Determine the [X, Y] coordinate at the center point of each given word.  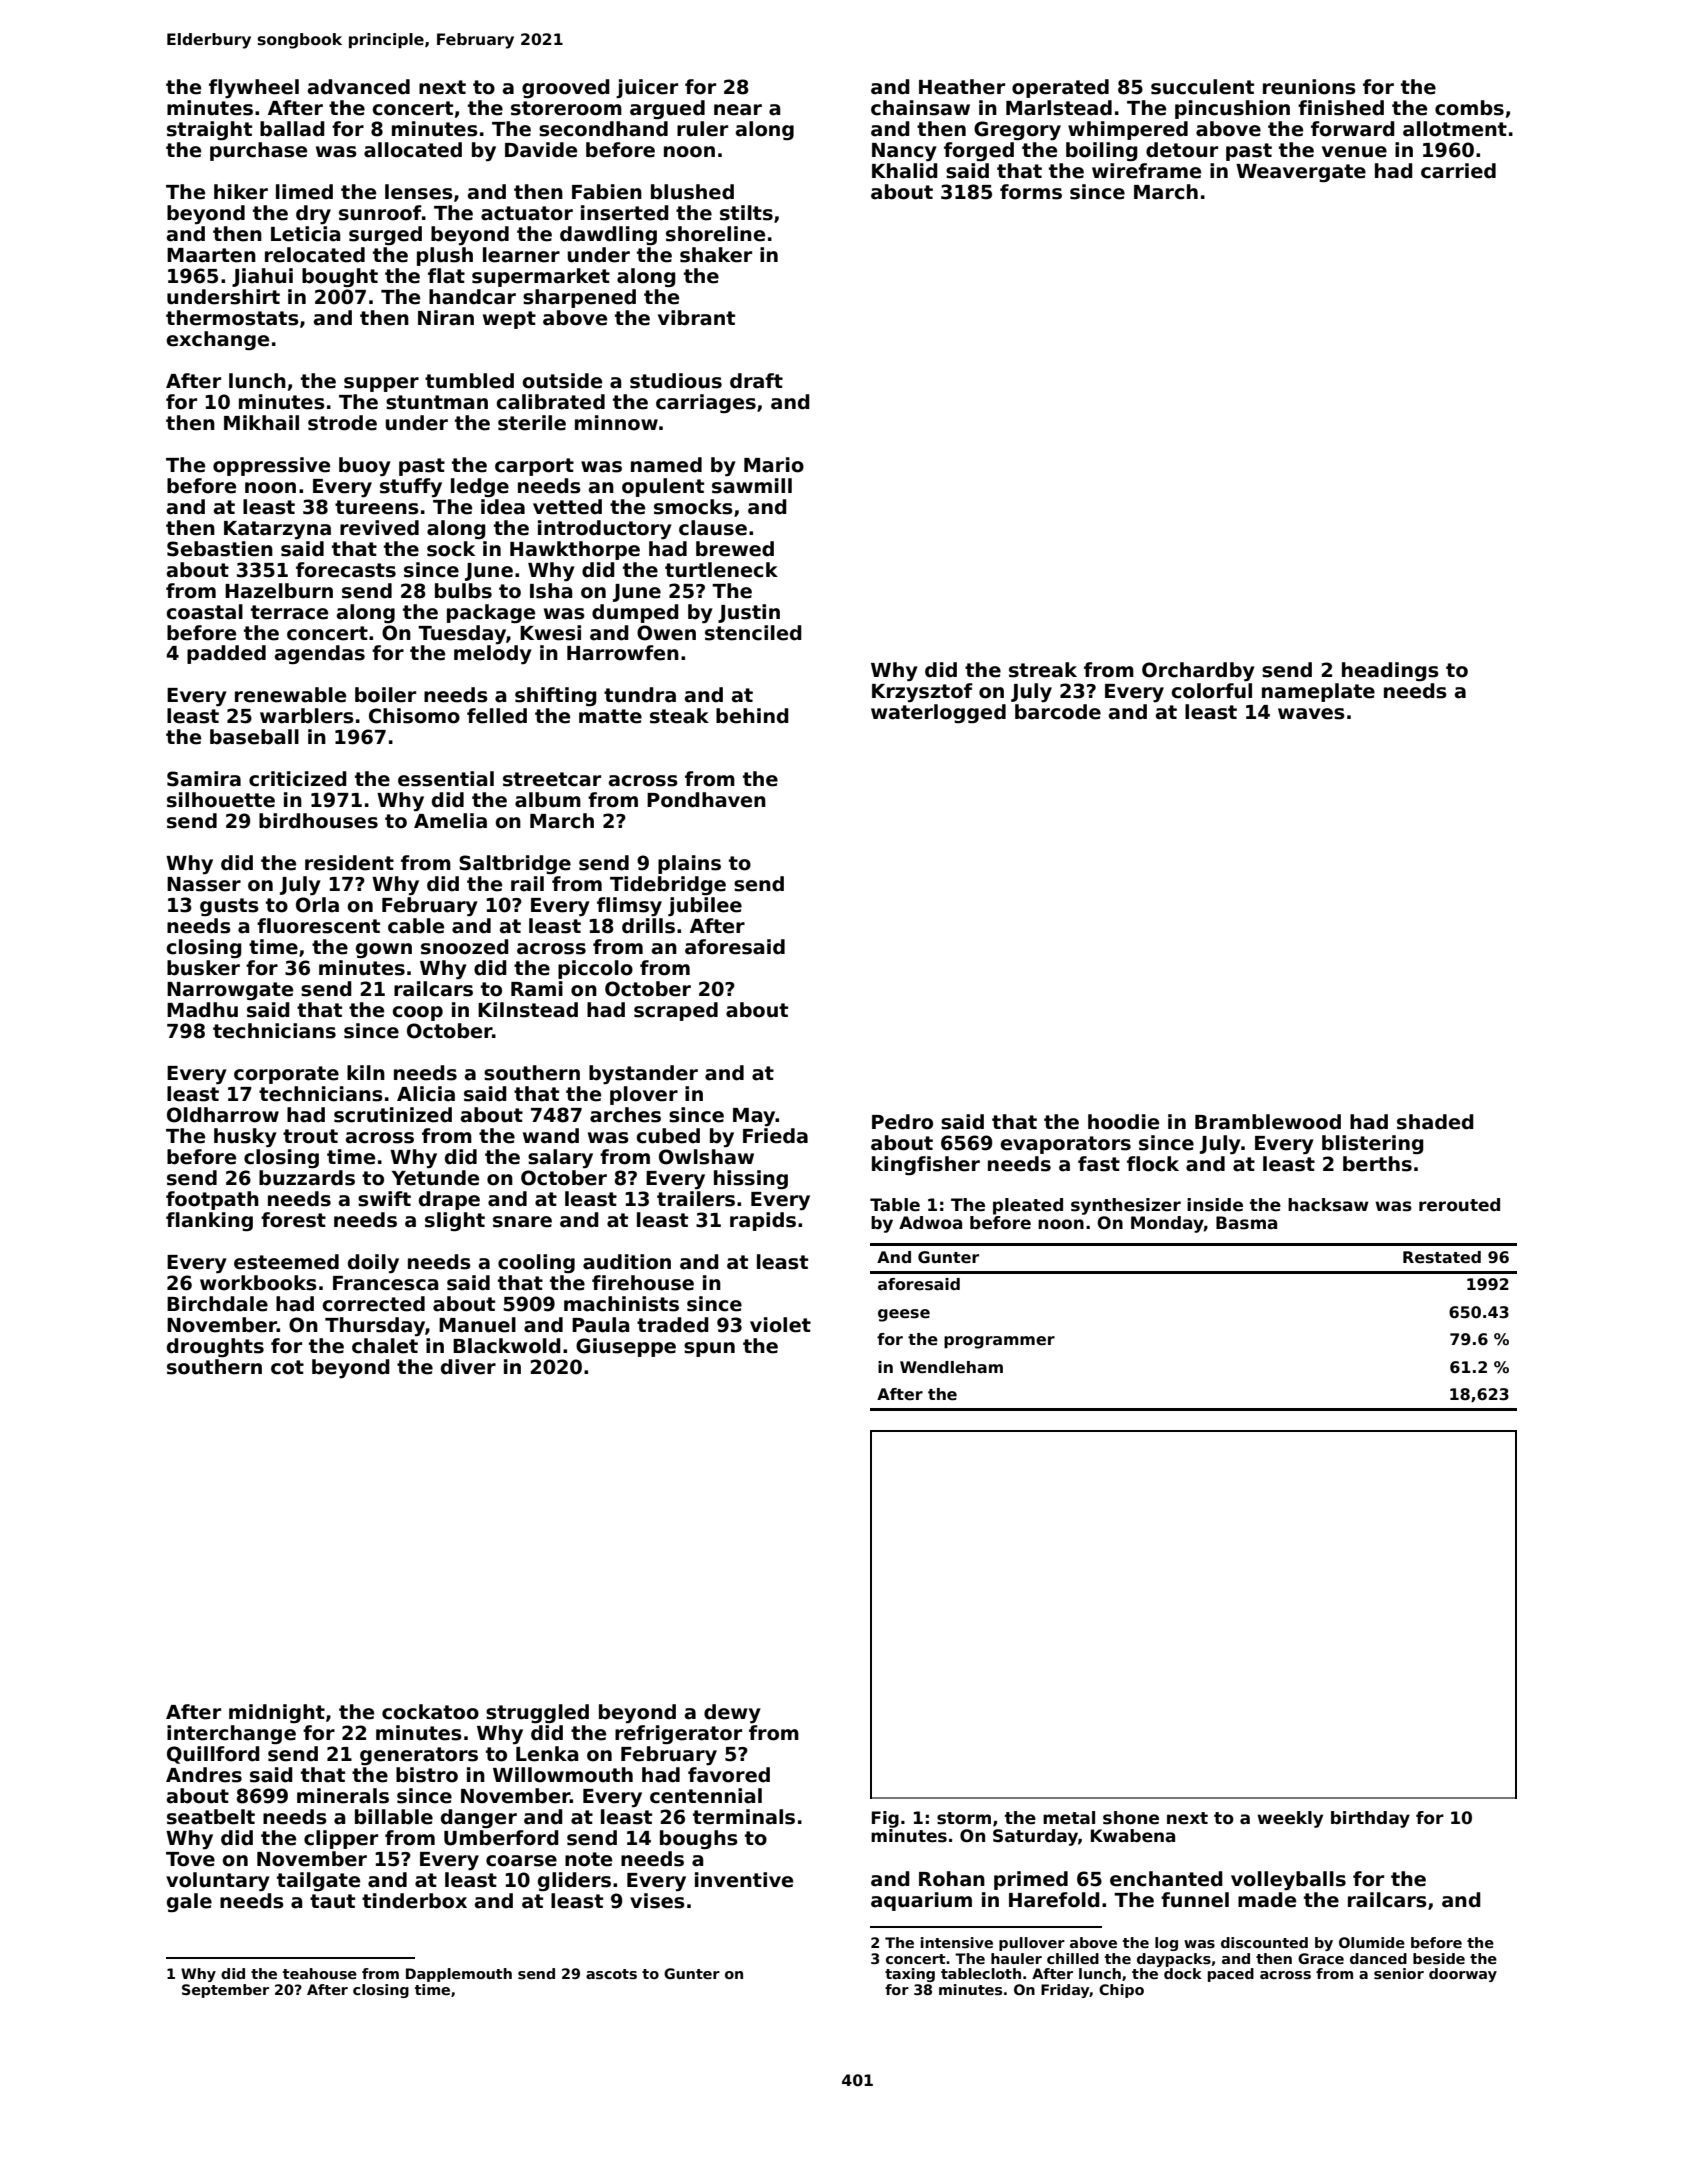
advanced [359, 87]
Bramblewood [1268, 1122]
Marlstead [1059, 108]
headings [1390, 671]
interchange [231, 1734]
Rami [537, 989]
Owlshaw [706, 1157]
